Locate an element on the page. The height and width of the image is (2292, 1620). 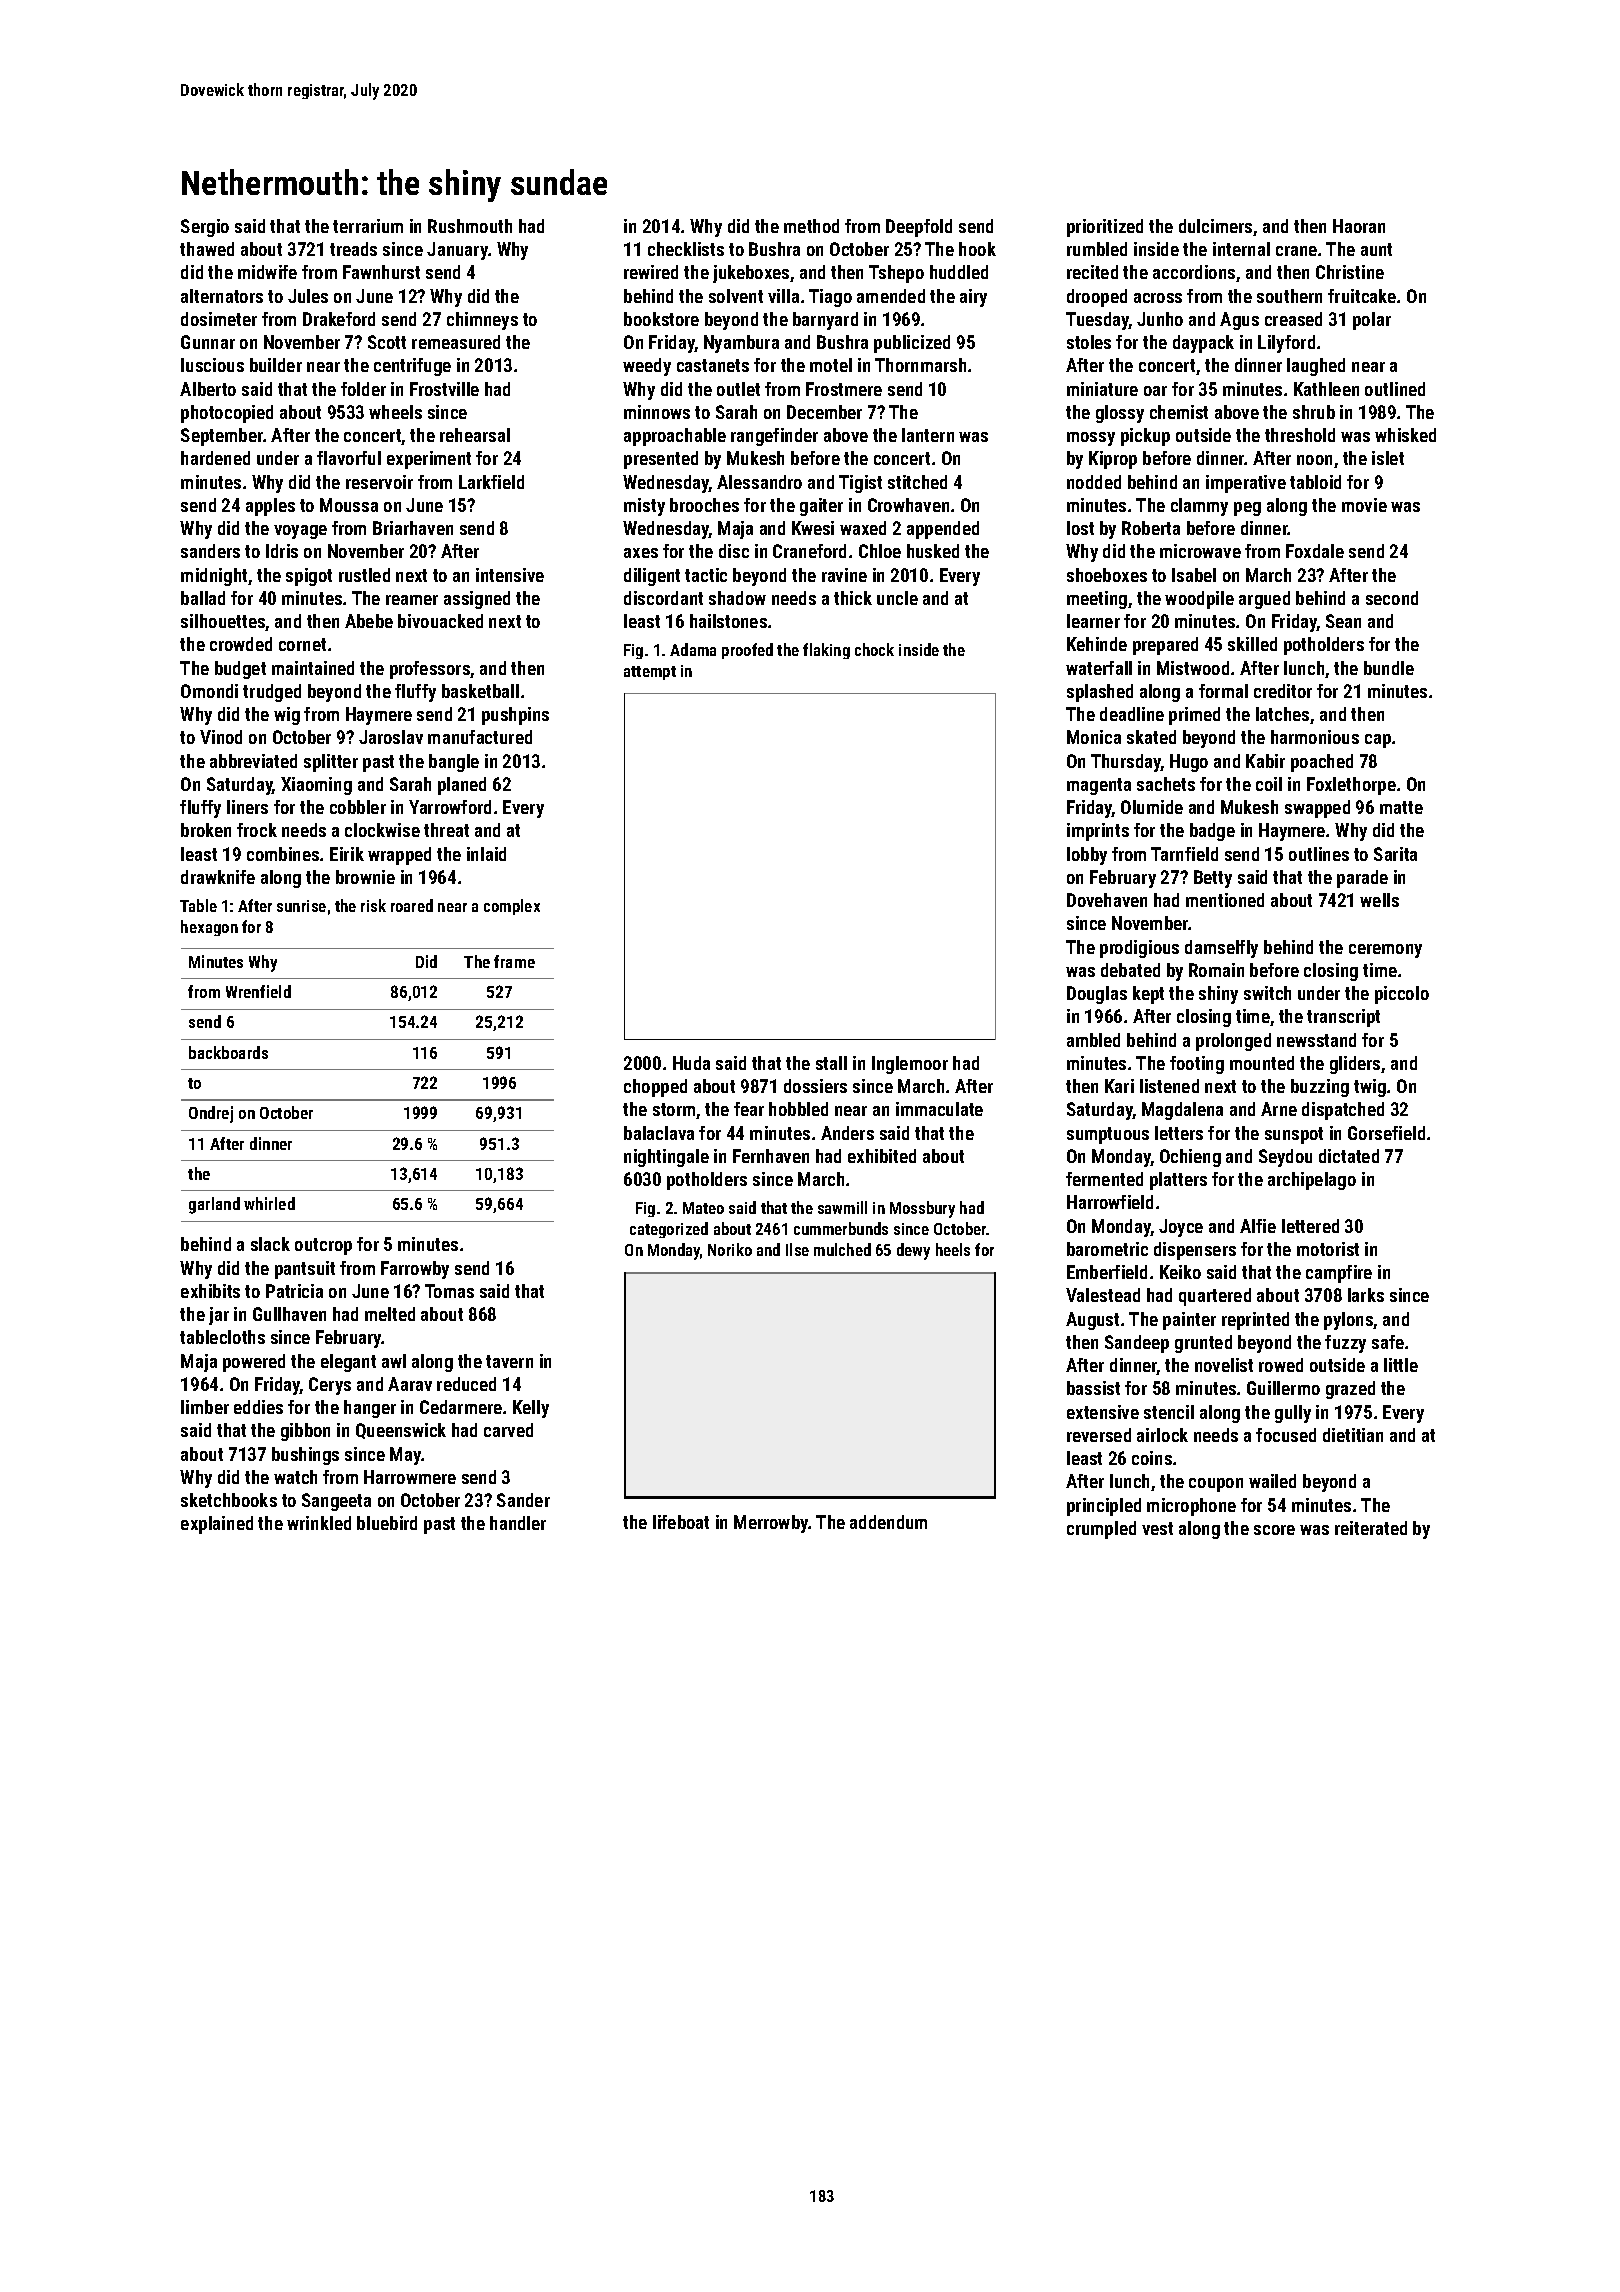
motel is located at coordinates (831, 365).
